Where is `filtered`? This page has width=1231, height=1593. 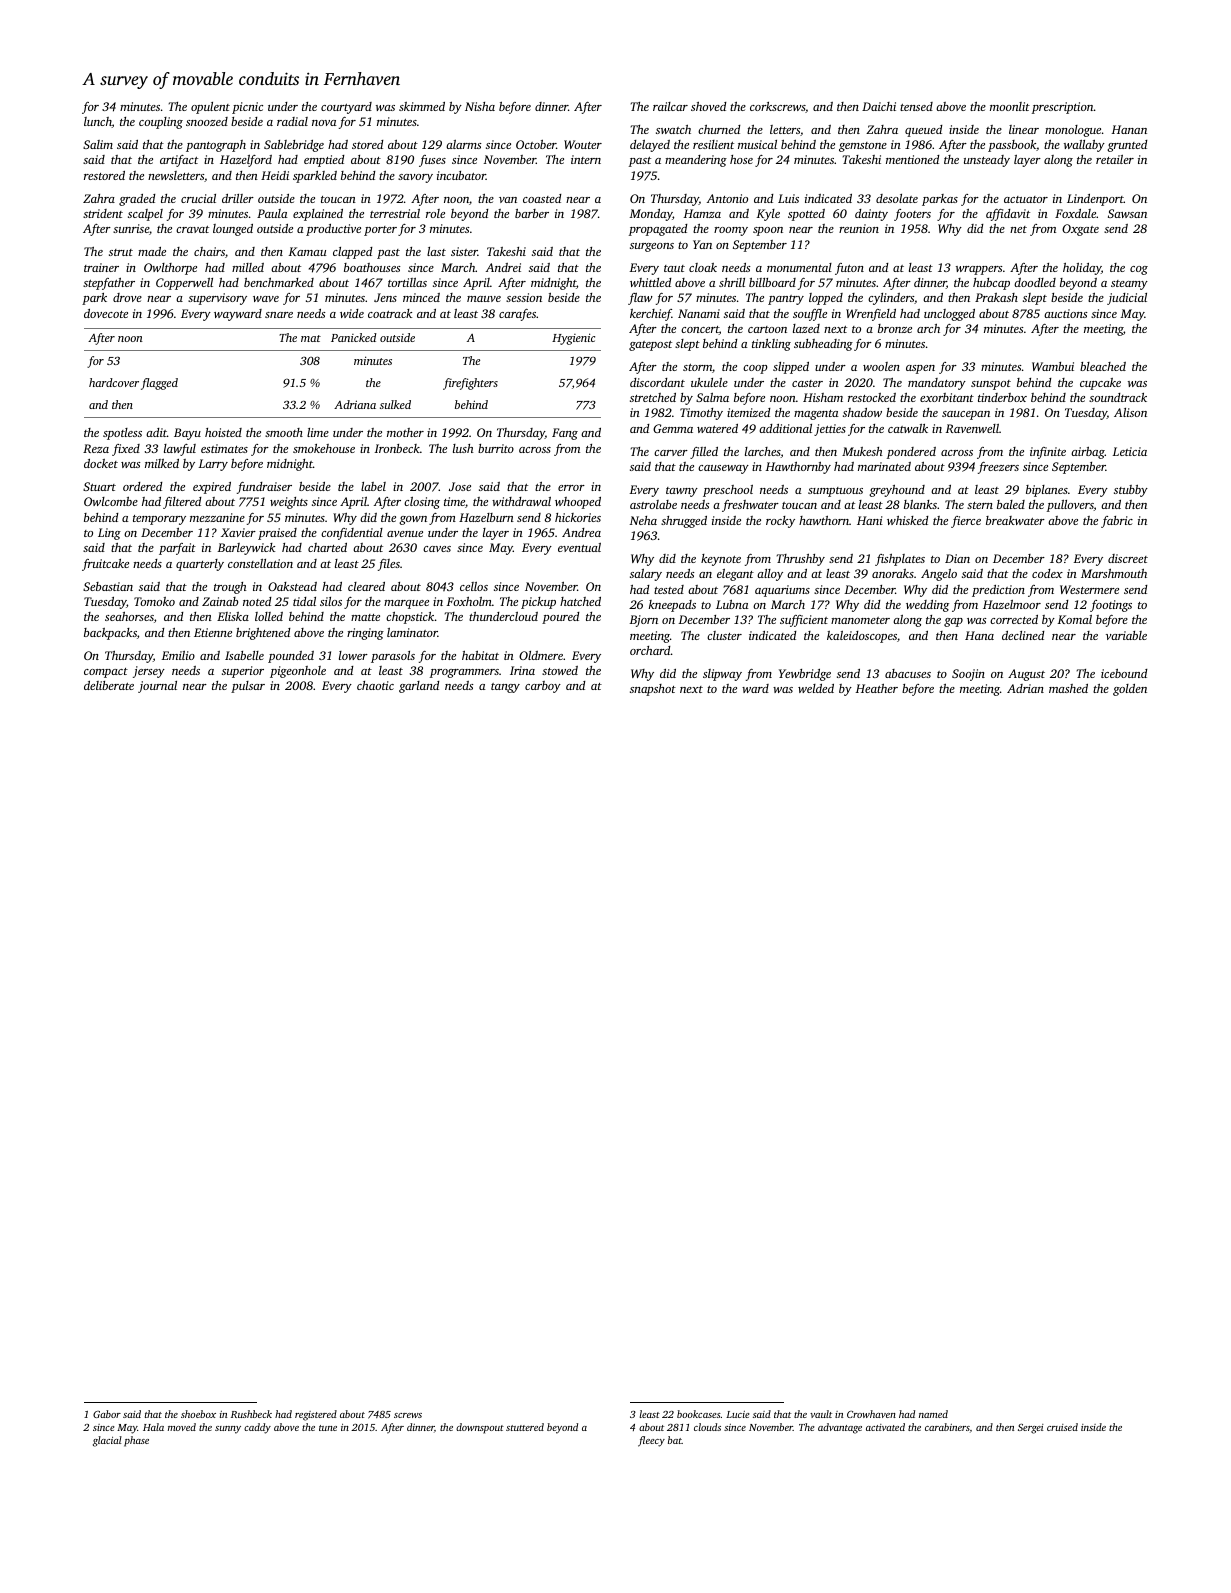
filtered is located at coordinates (182, 503).
